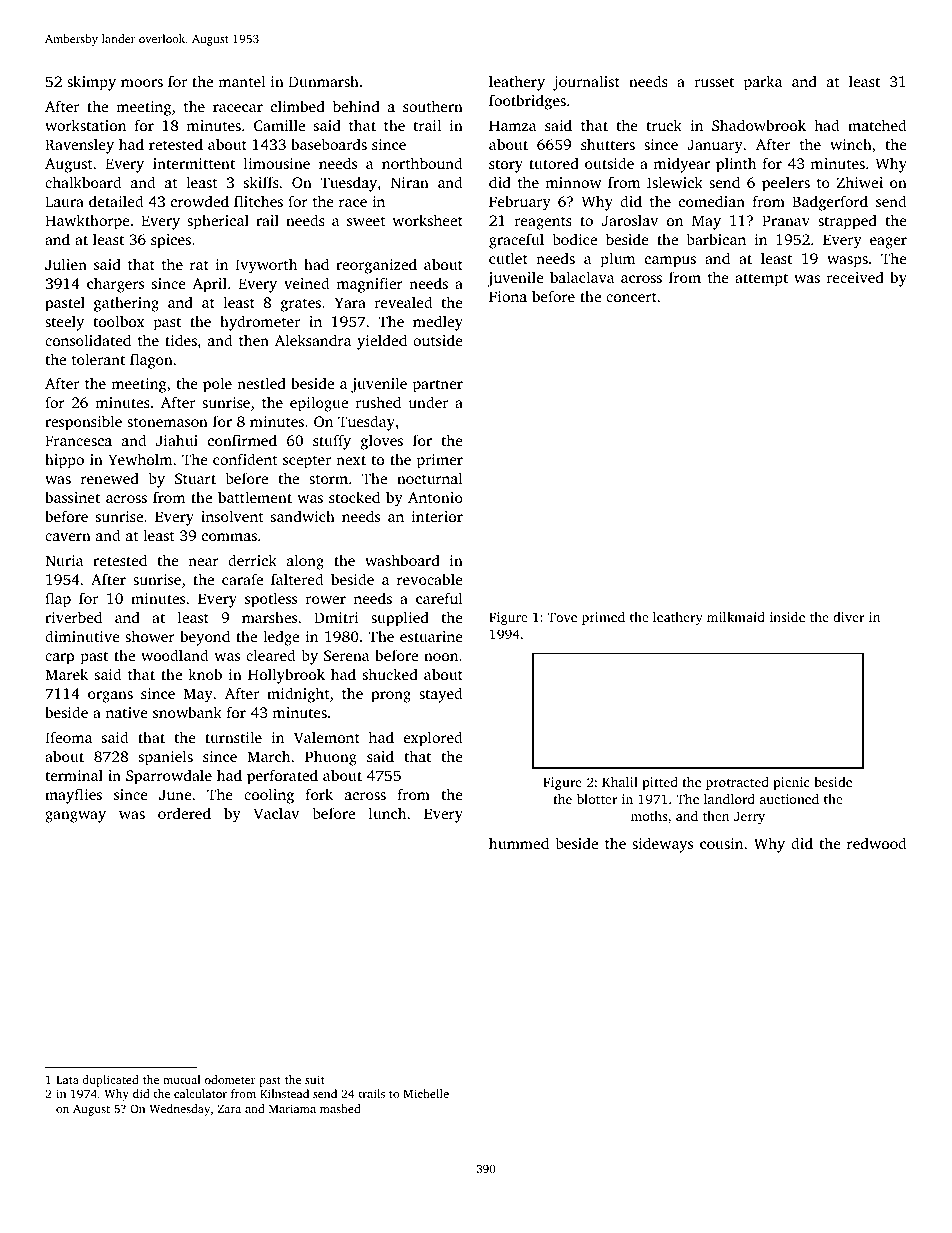 This page has width=952, height=1233. Describe the element at coordinates (142, 83) in the page. I see `moors` at that location.
